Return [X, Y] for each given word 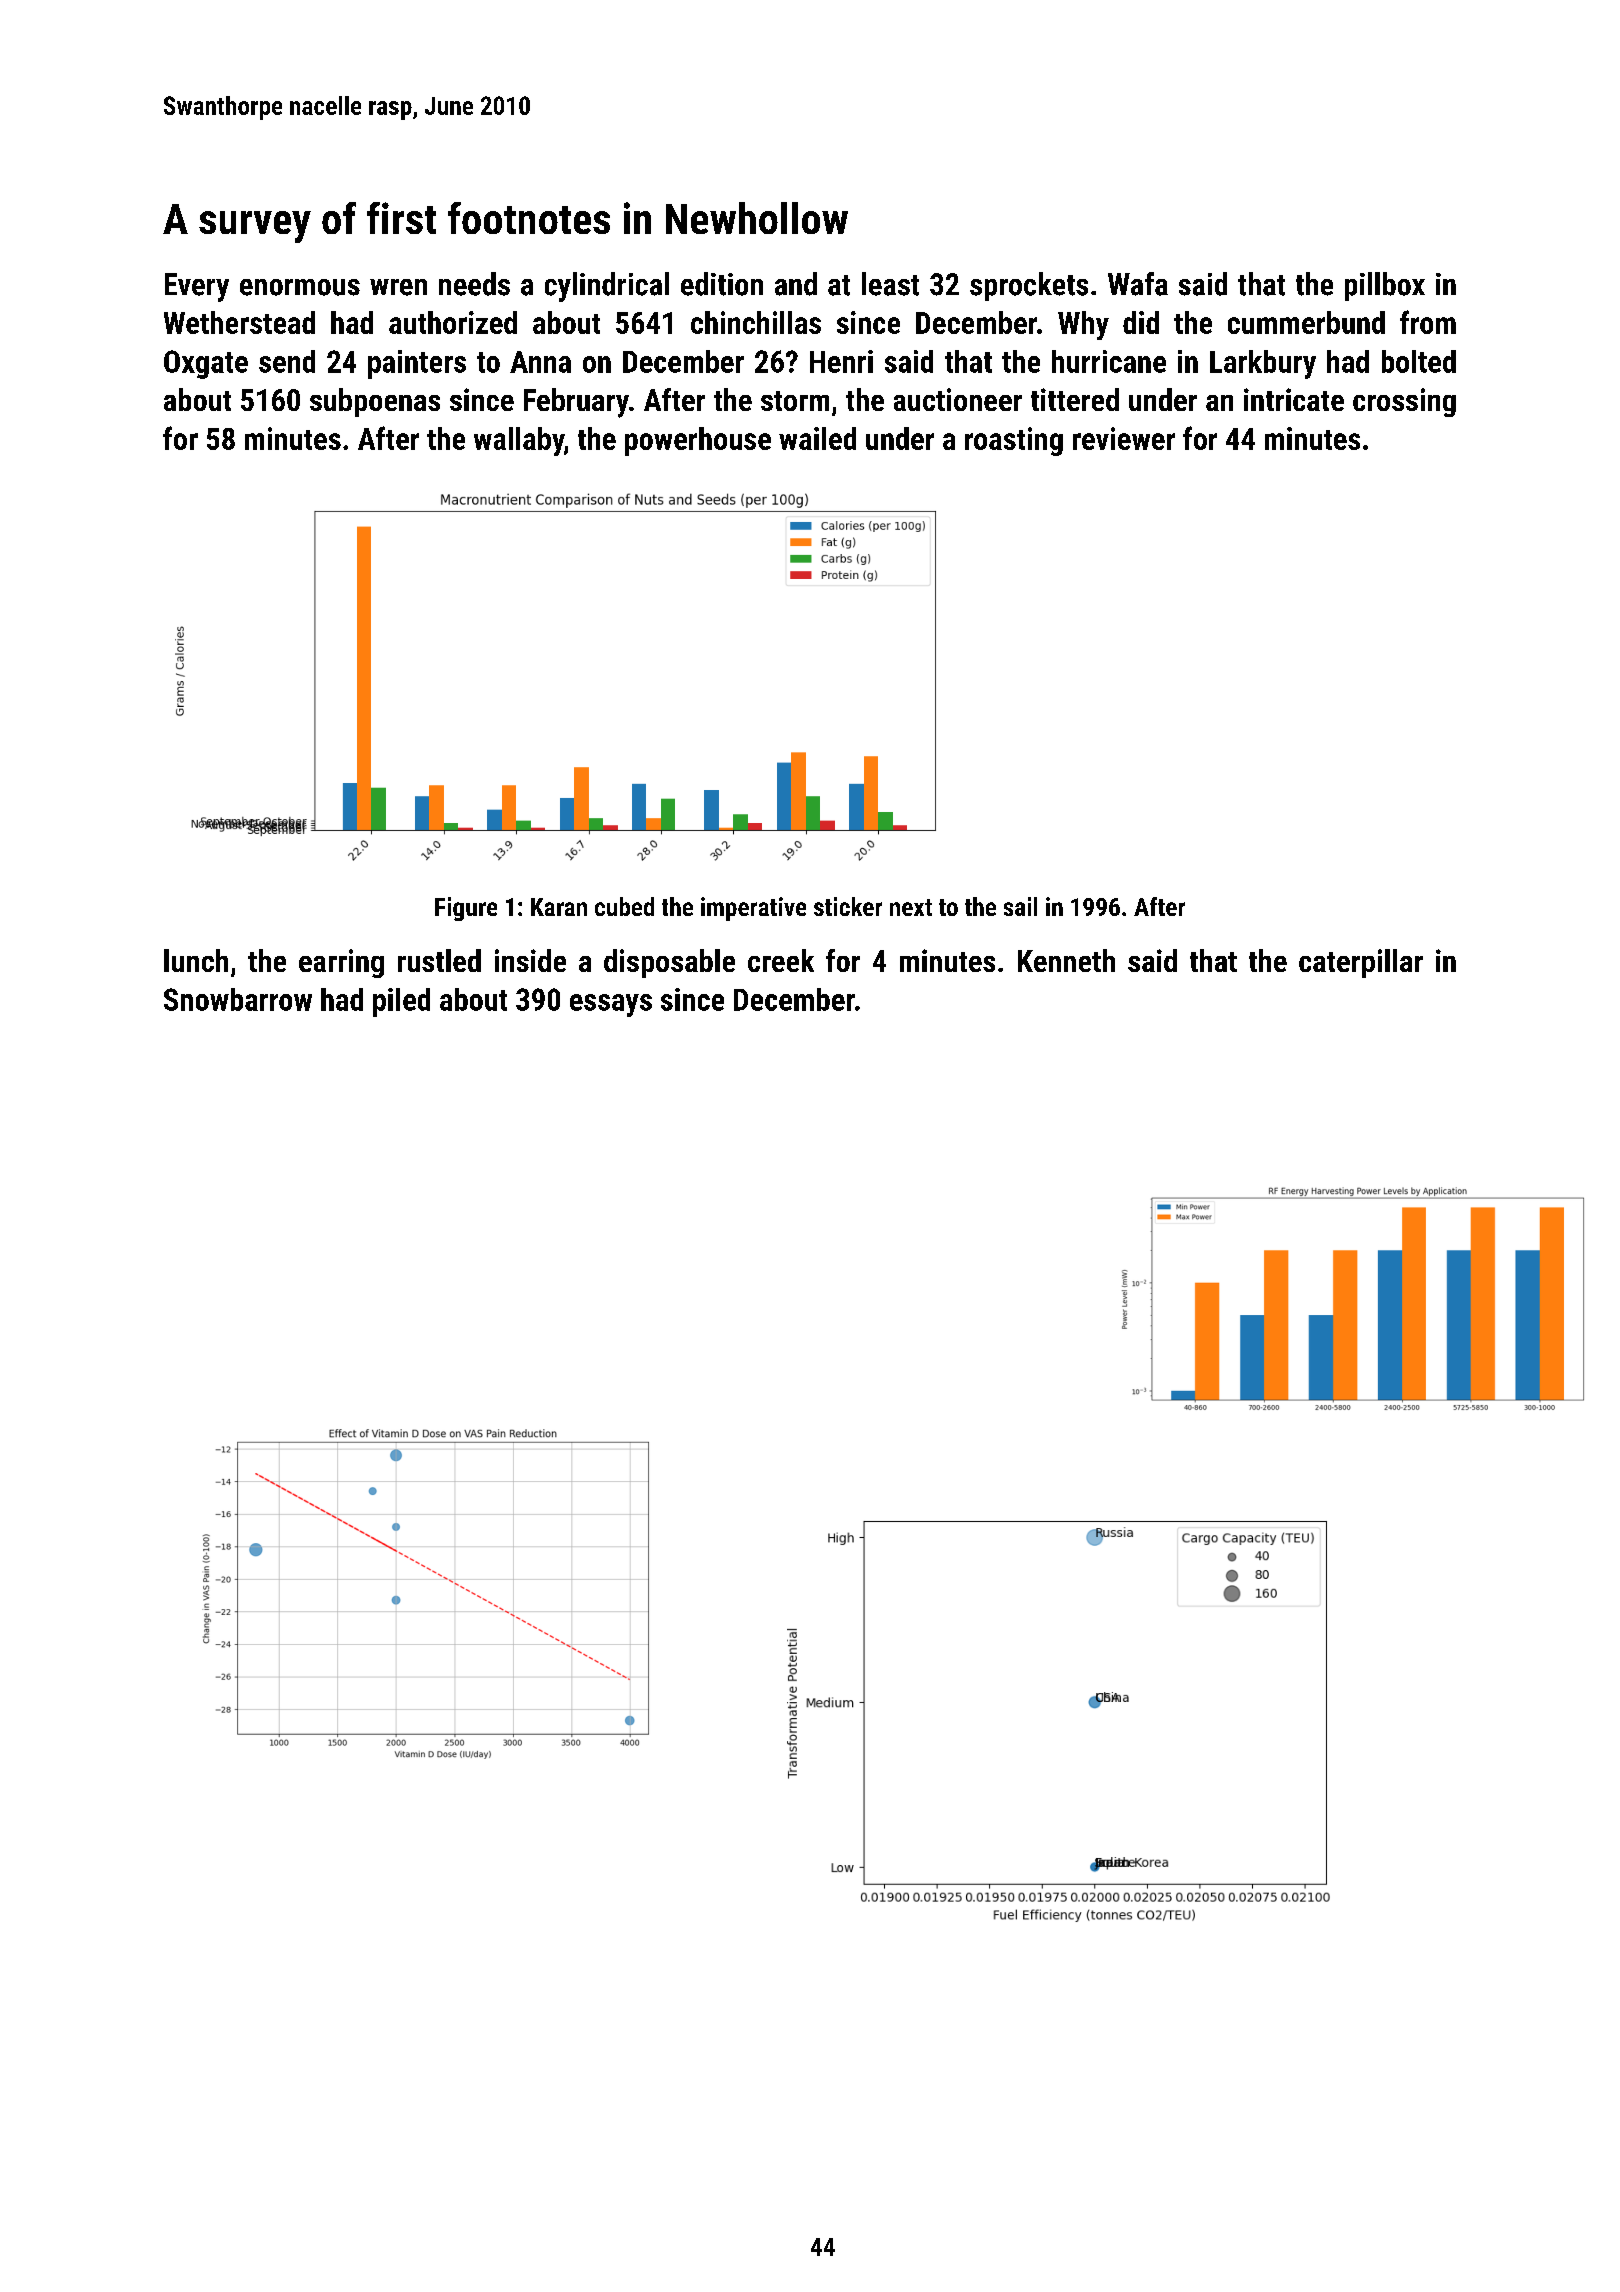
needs [474, 284]
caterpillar [1361, 963]
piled [401, 1002]
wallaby [519, 441]
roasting [1014, 441]
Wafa [1138, 284]
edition [722, 284]
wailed [817, 438]
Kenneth [1066, 960]
